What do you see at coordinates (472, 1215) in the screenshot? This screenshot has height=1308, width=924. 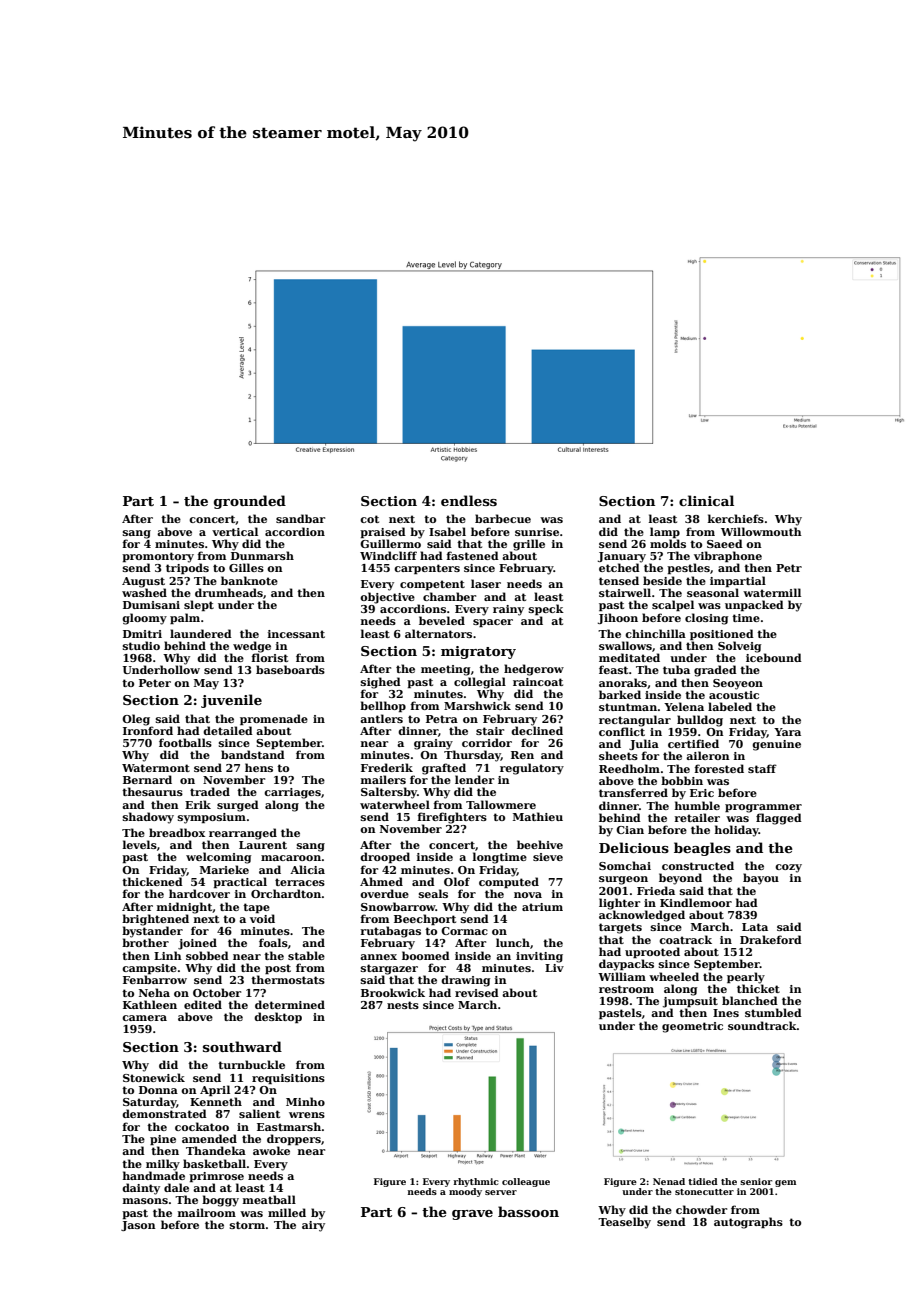 I see `grave` at bounding box center [472, 1215].
